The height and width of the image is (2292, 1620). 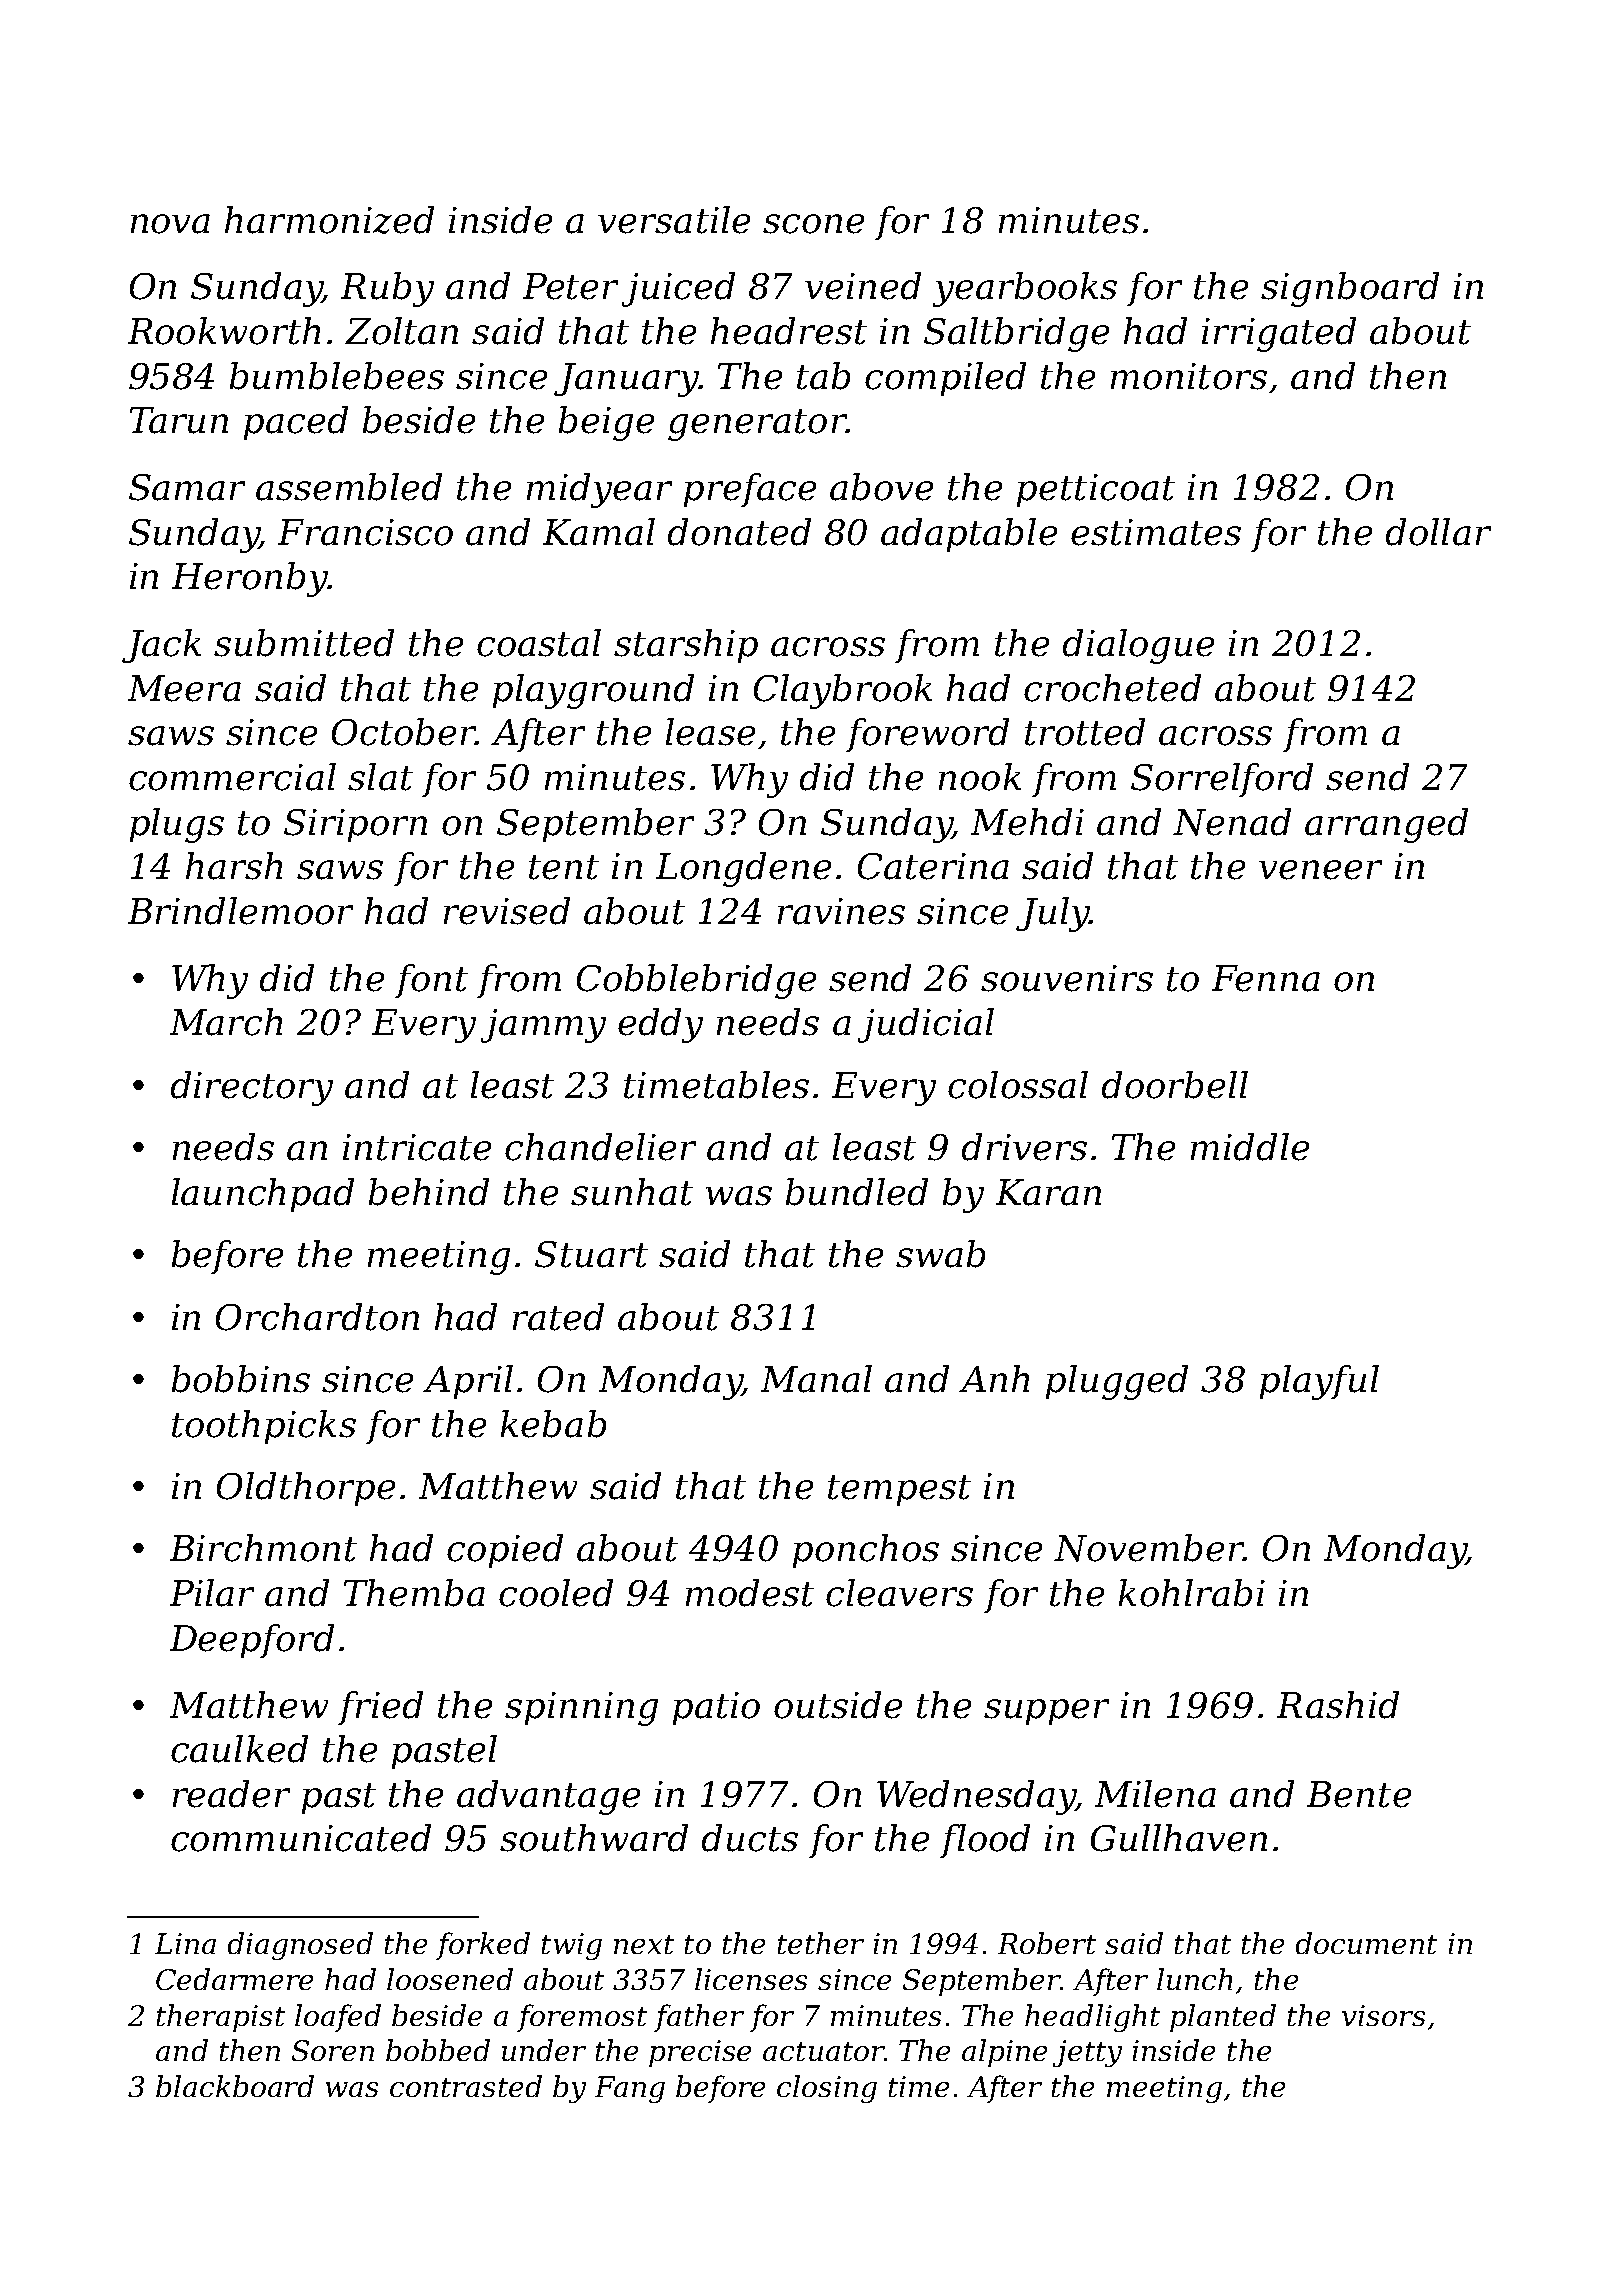 I want to click on Longdene, so click(x=743, y=869).
